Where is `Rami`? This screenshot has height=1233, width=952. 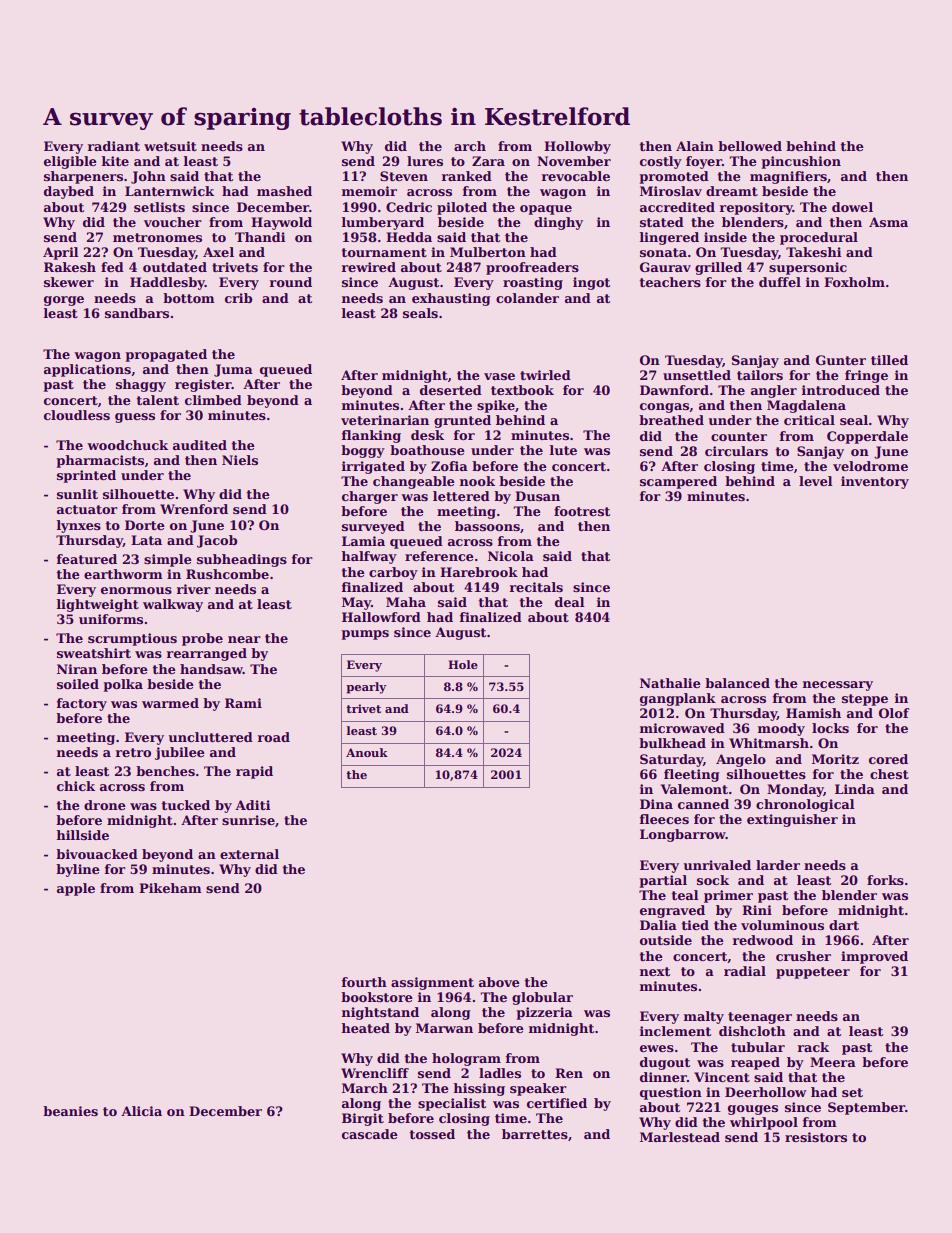 Rami is located at coordinates (243, 703).
